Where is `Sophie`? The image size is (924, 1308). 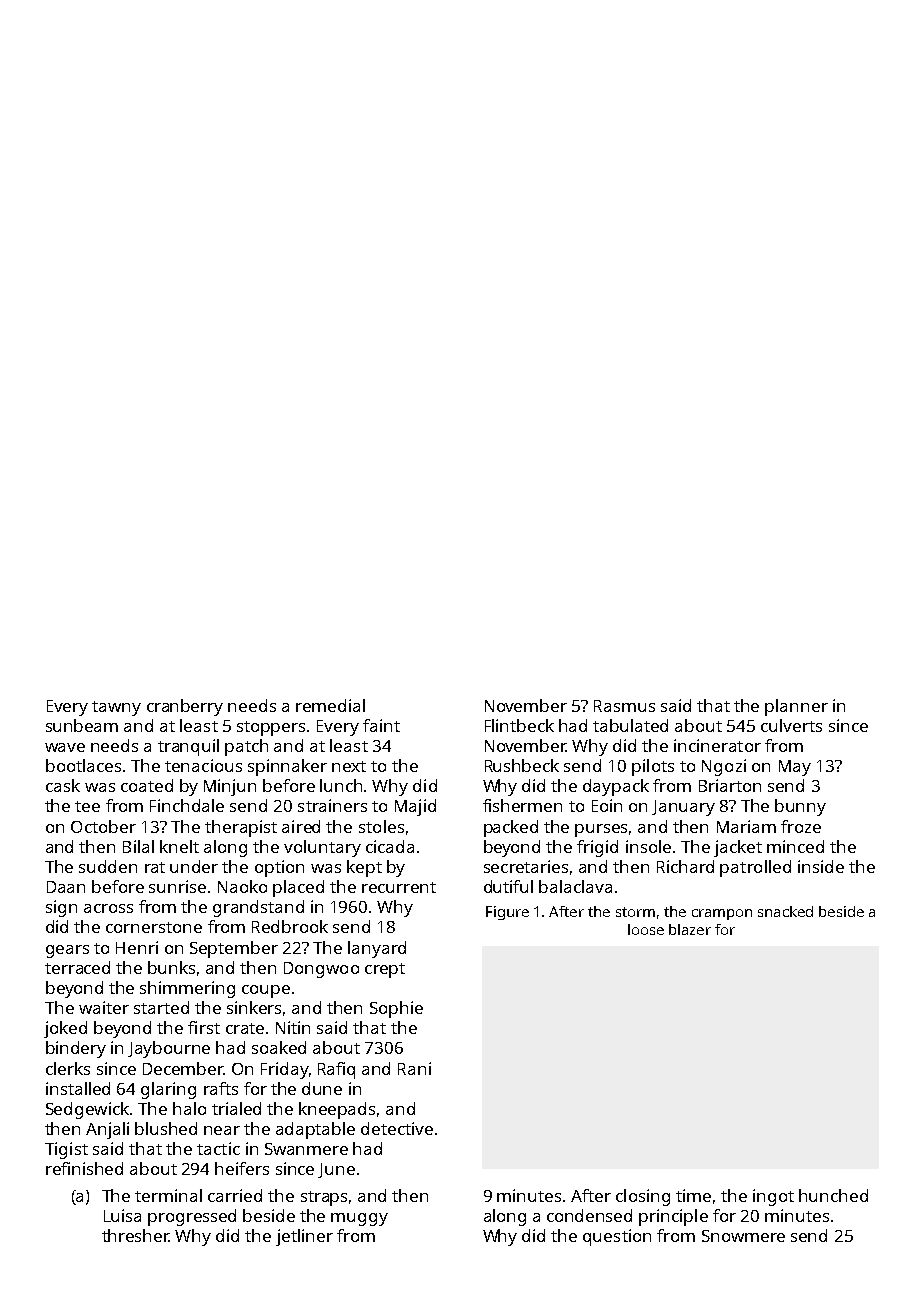 Sophie is located at coordinates (396, 1009).
